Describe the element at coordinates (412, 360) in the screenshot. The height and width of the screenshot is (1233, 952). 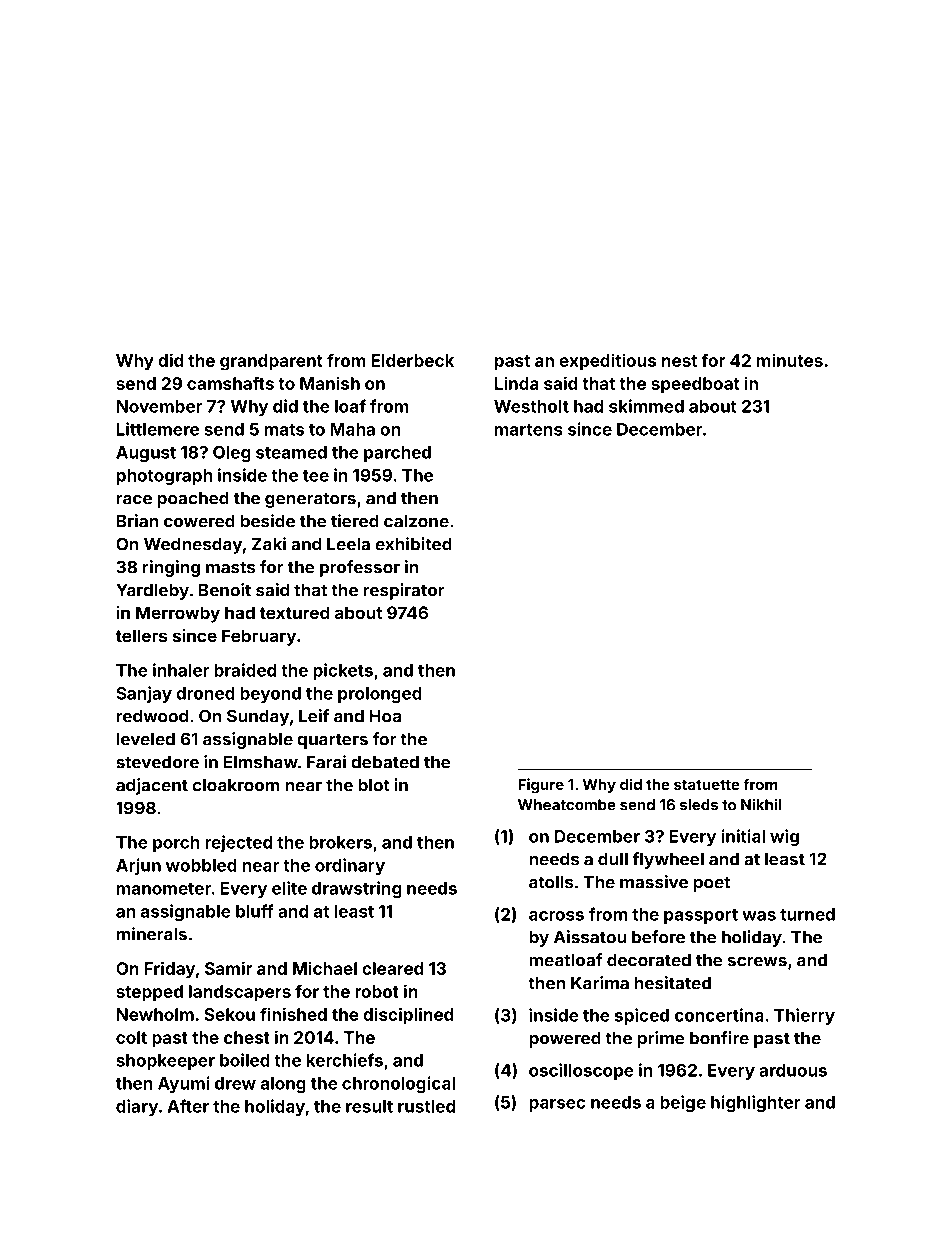
I see `Elderbeck` at that location.
